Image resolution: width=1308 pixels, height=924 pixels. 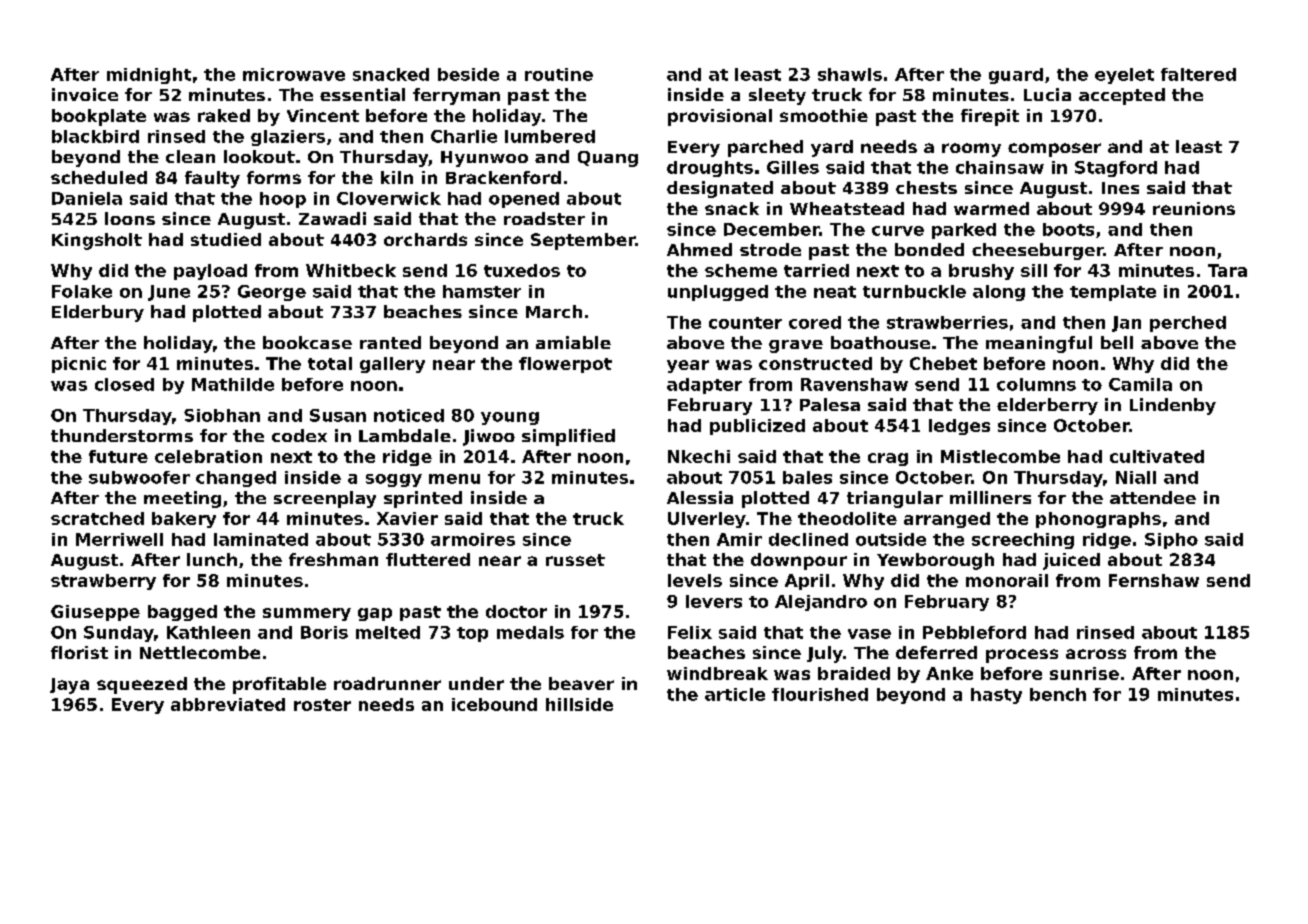 I want to click on invoice, so click(x=85, y=94).
